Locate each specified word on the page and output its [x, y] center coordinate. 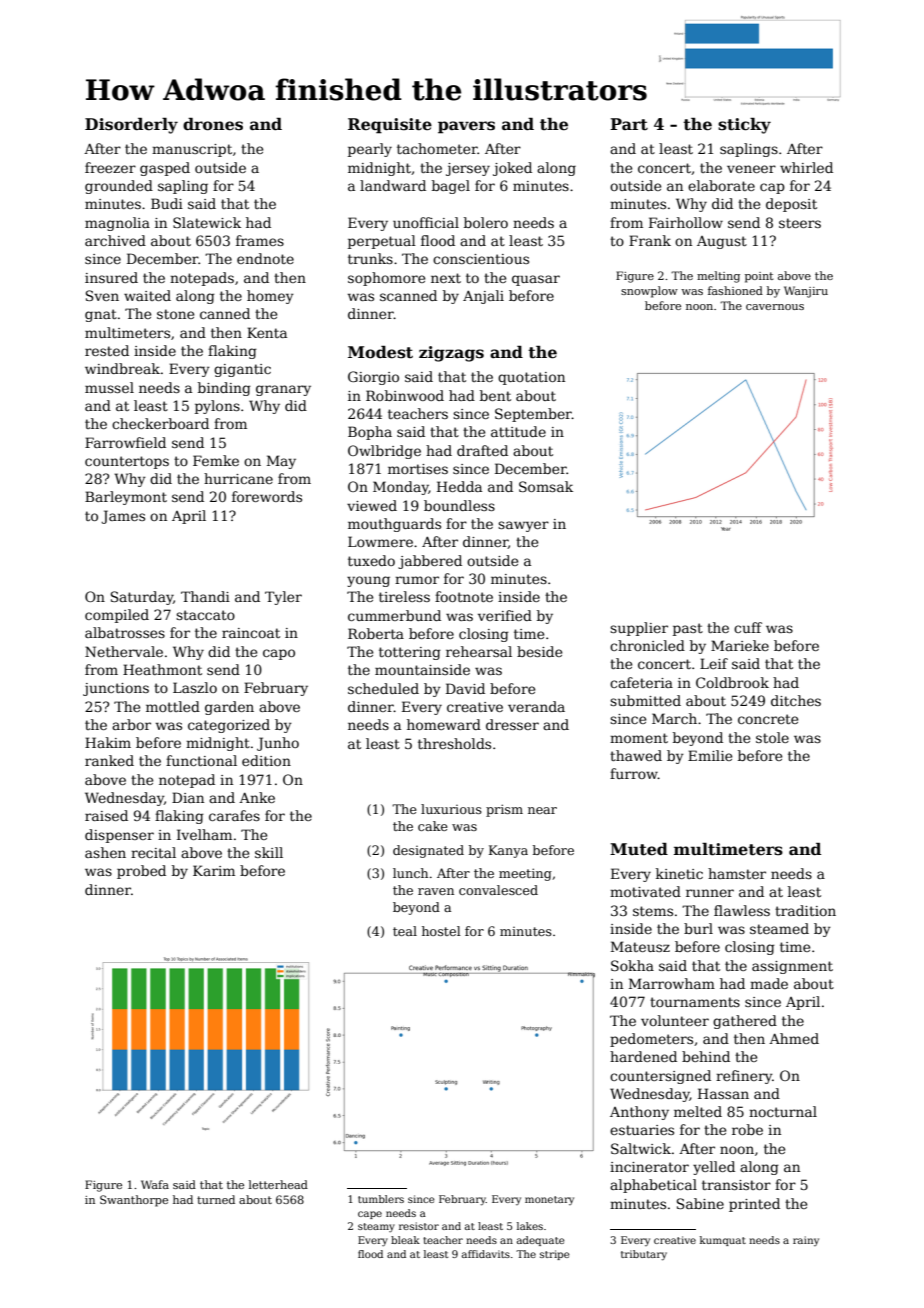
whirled [806, 167]
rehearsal [479, 651]
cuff [748, 627]
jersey [468, 169]
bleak [405, 1240]
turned [216, 1199]
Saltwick [641, 1148]
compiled [117, 616]
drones [213, 124]
